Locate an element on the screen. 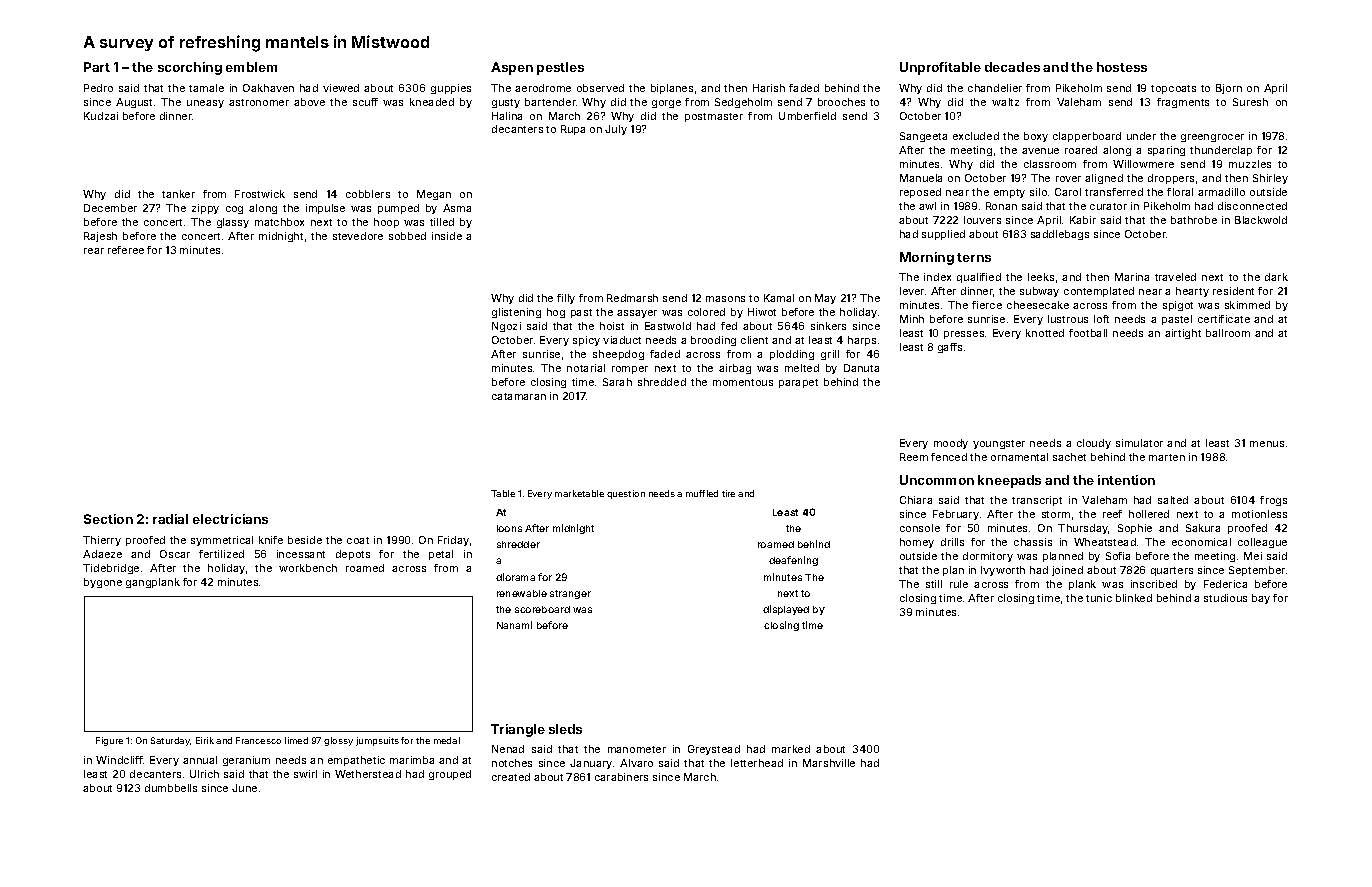 The height and width of the screenshot is (887, 1372). Eastwold is located at coordinates (668, 326).
